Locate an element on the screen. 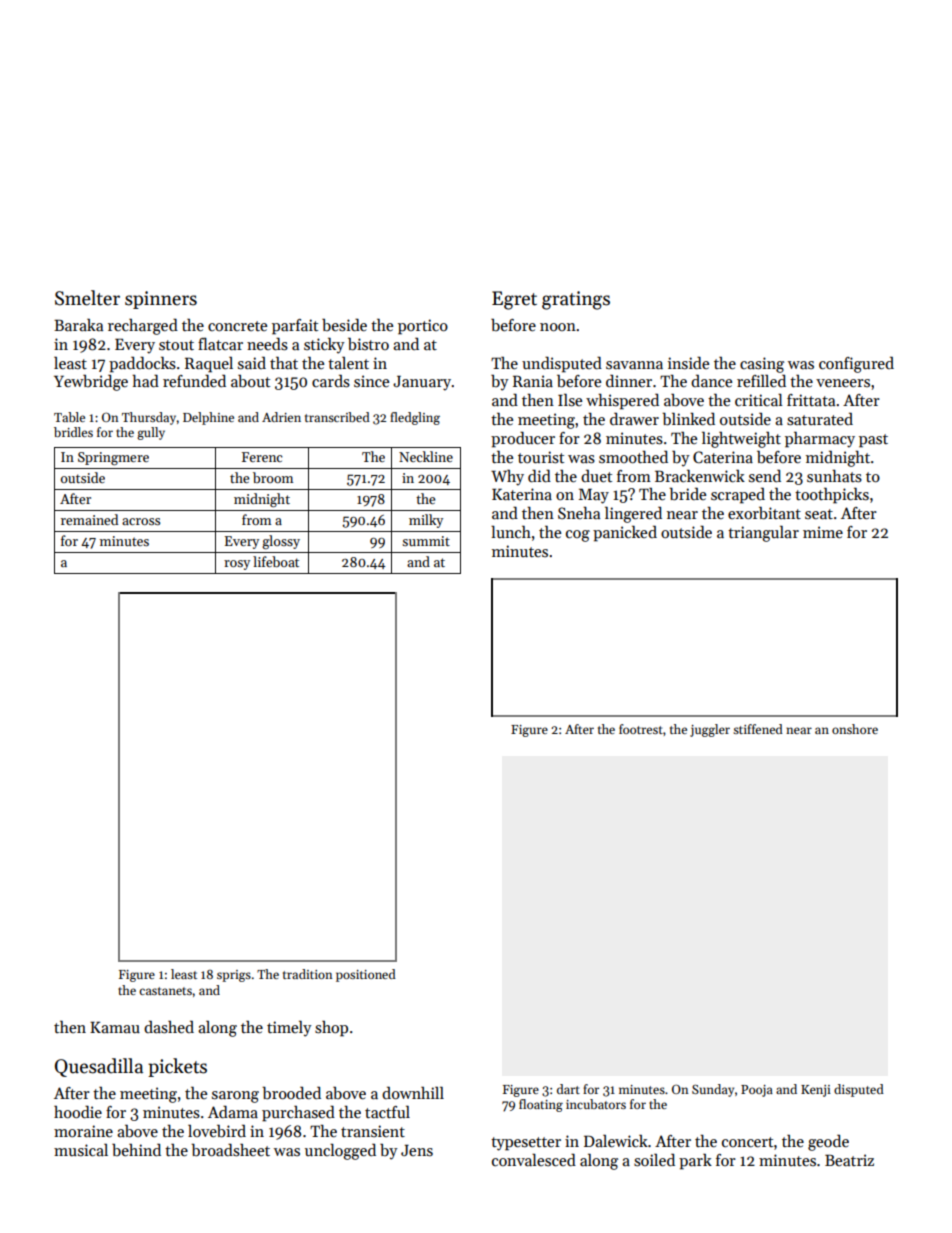  stiffened is located at coordinates (758, 729).
